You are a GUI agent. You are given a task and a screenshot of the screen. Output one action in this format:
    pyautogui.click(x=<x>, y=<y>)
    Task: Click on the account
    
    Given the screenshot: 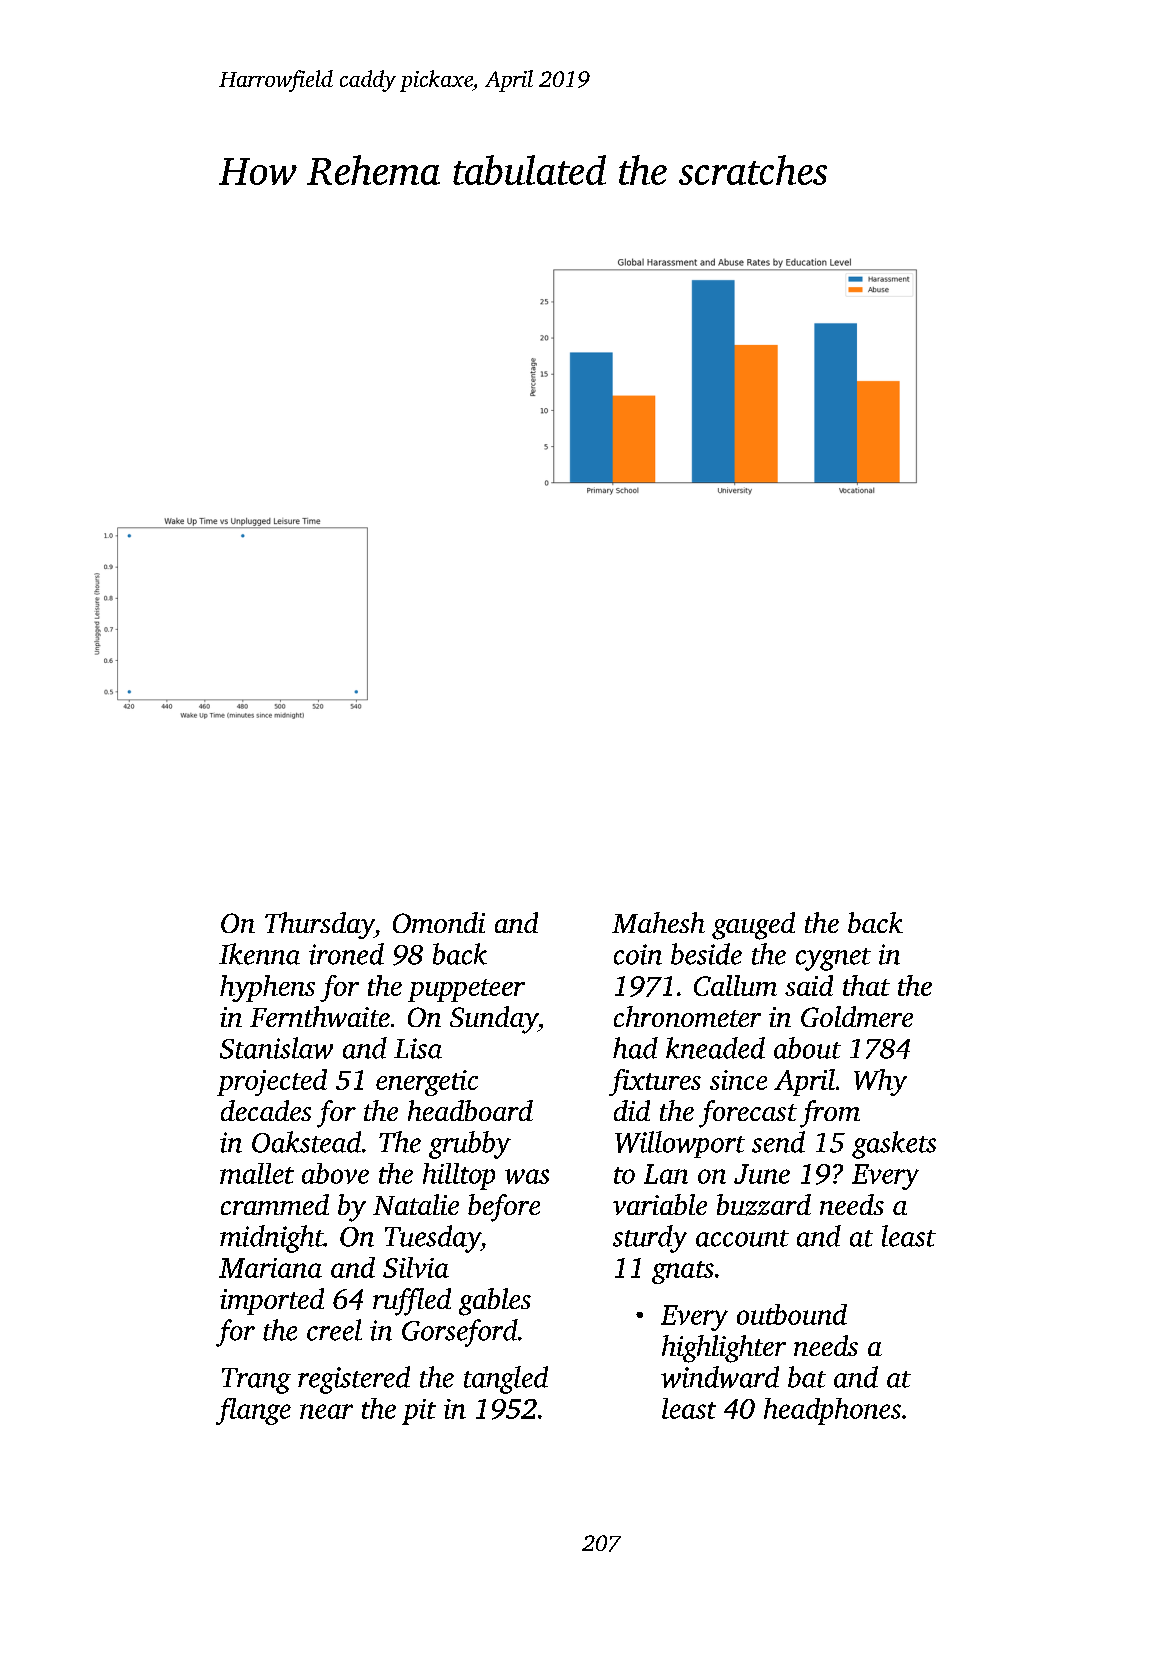 What is the action you would take?
    pyautogui.click(x=742, y=1238)
